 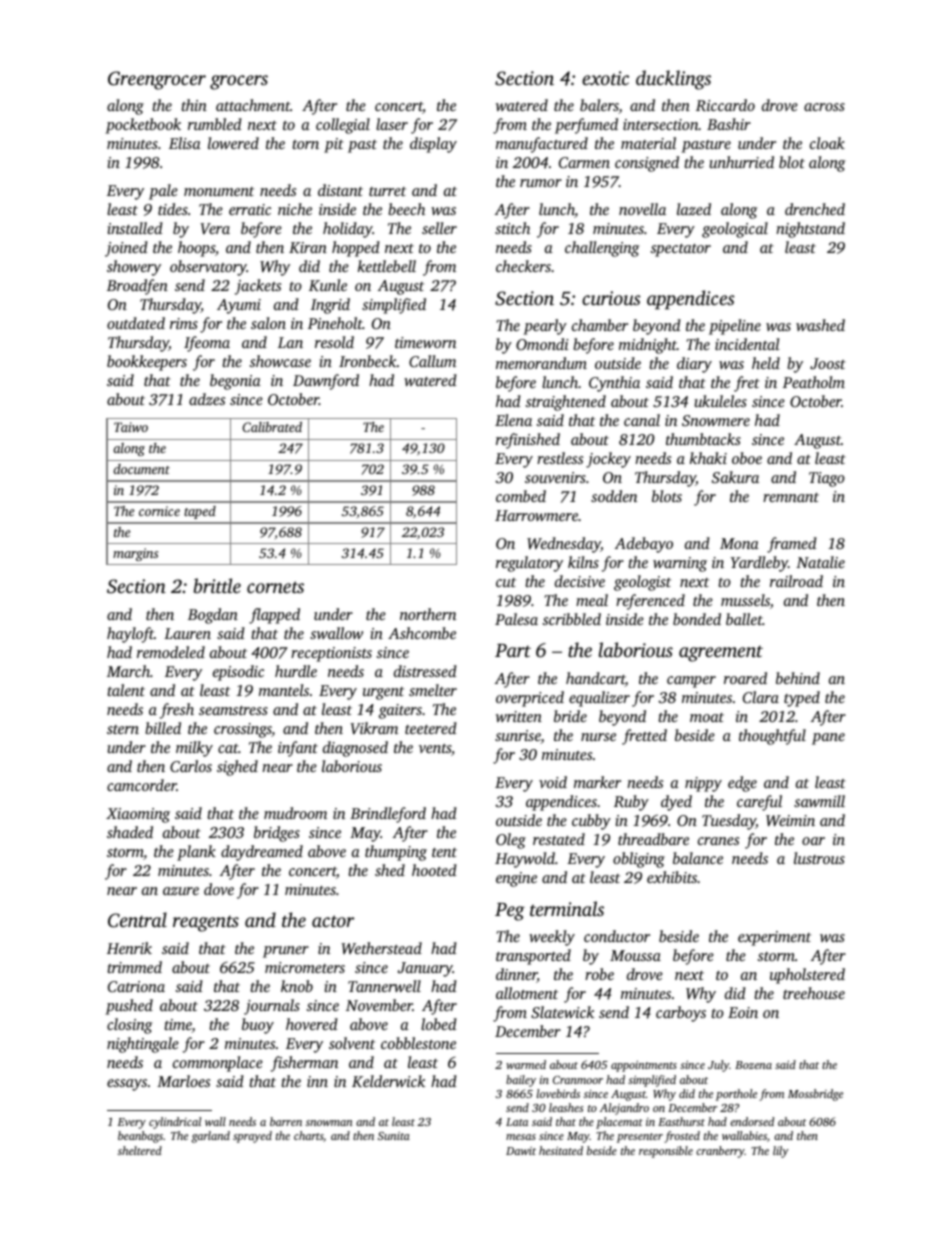 What do you see at coordinates (272, 1007) in the page?
I see `journals` at bounding box center [272, 1007].
